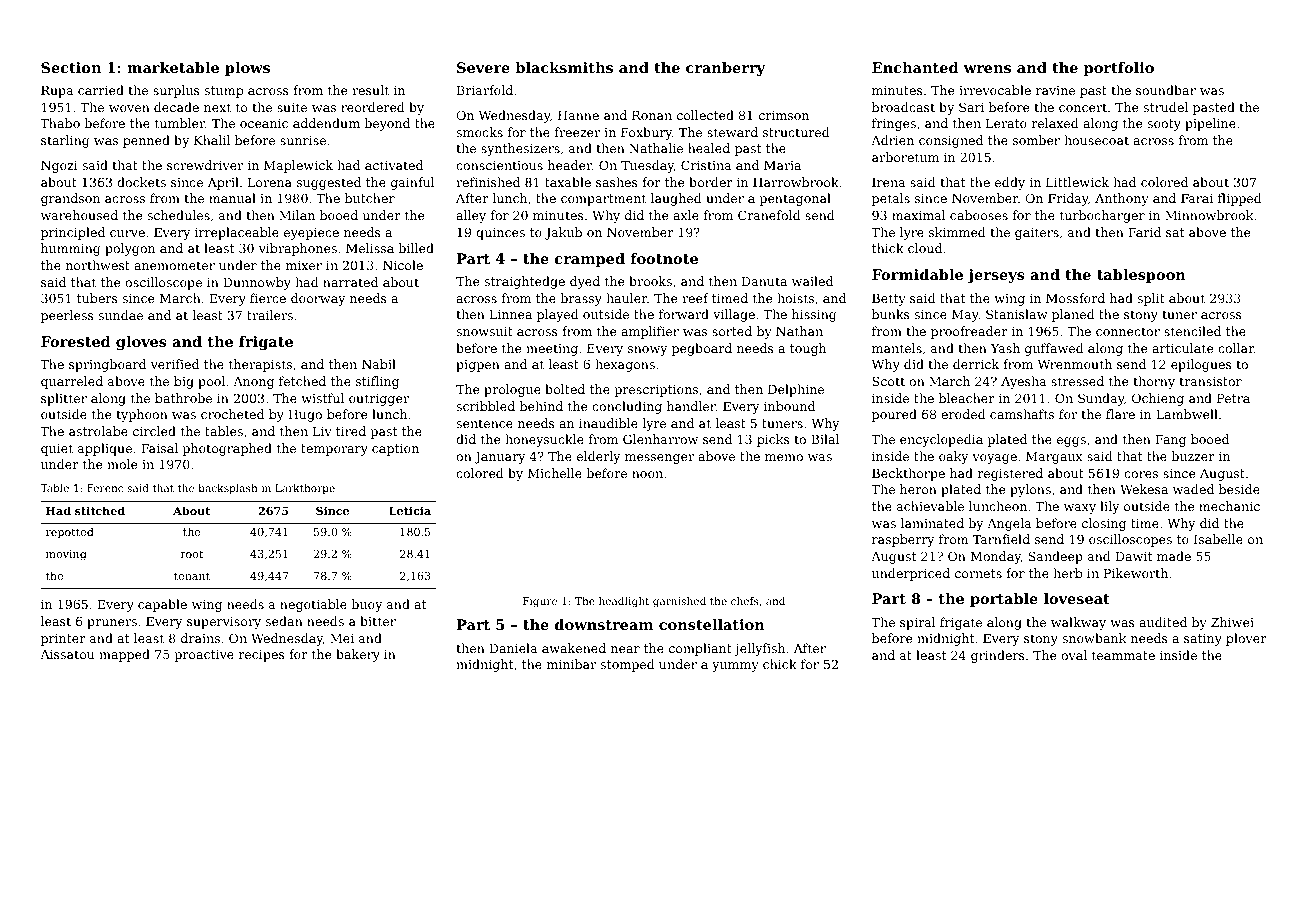 The image size is (1308, 924). What do you see at coordinates (1102, 216) in the page?
I see `turbocharger` at bounding box center [1102, 216].
